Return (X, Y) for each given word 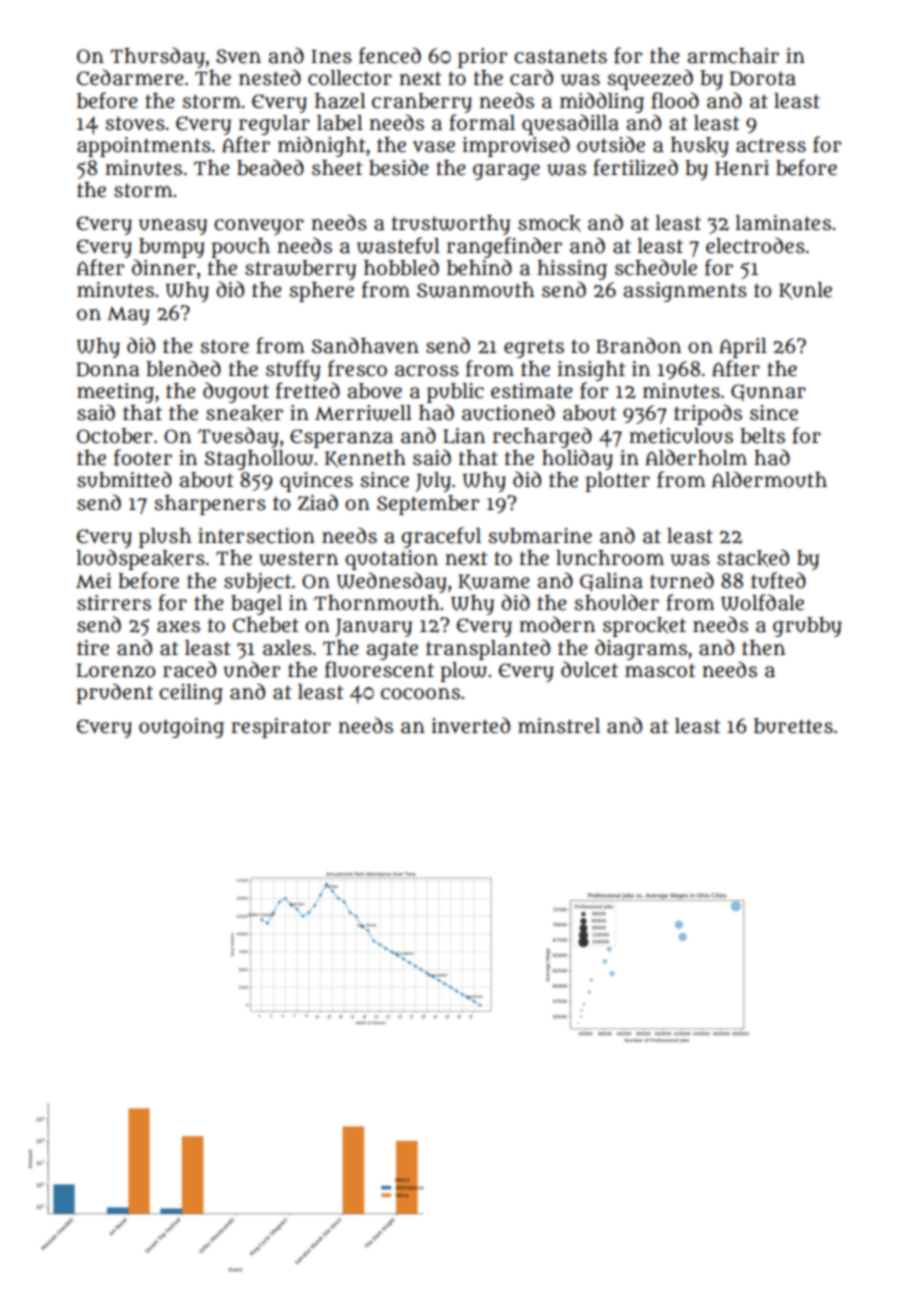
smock (549, 223)
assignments (685, 292)
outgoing (181, 728)
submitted (124, 479)
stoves (135, 123)
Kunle (805, 291)
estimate (532, 391)
